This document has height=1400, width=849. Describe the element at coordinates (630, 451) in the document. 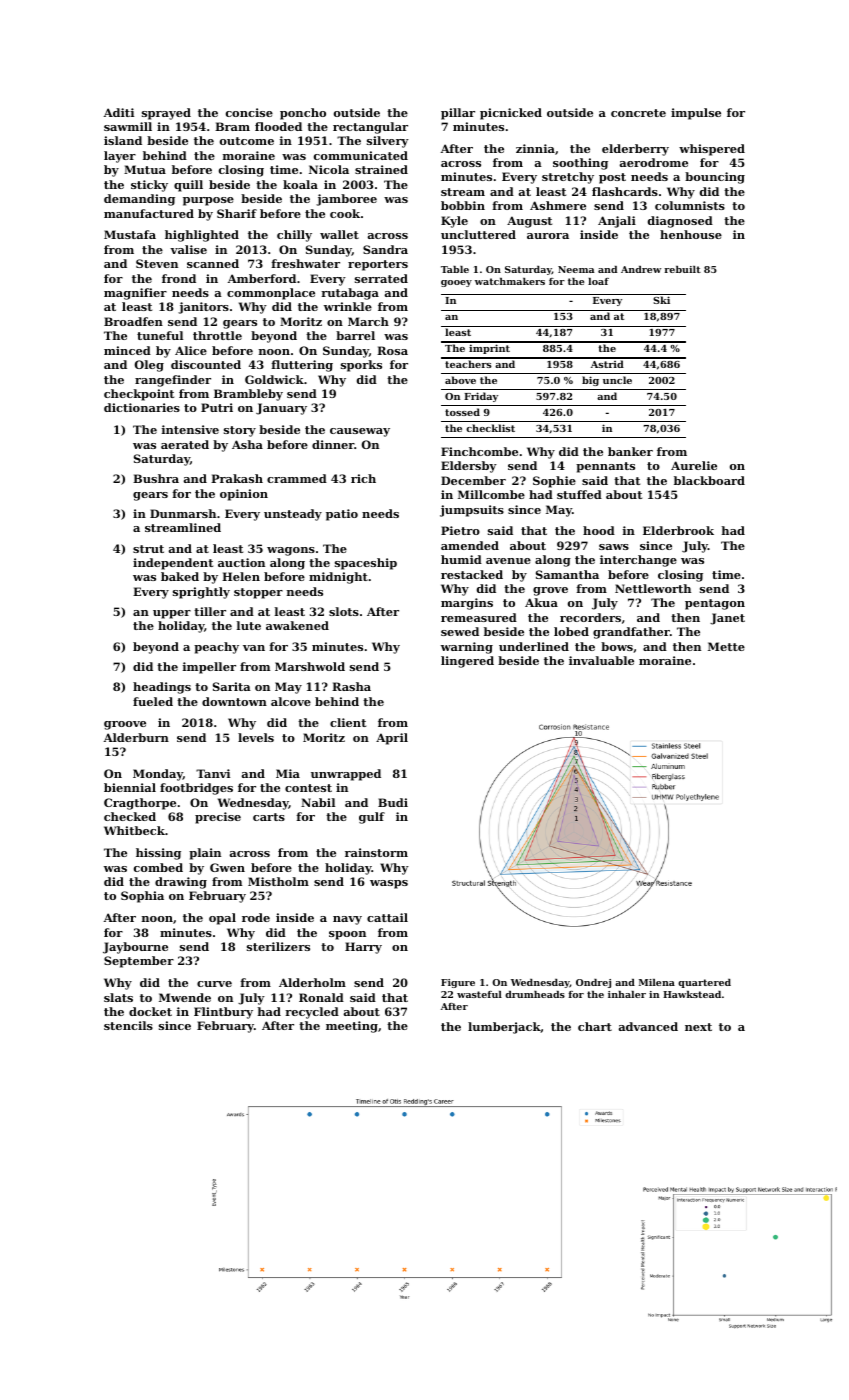

I see `banker` at that location.
